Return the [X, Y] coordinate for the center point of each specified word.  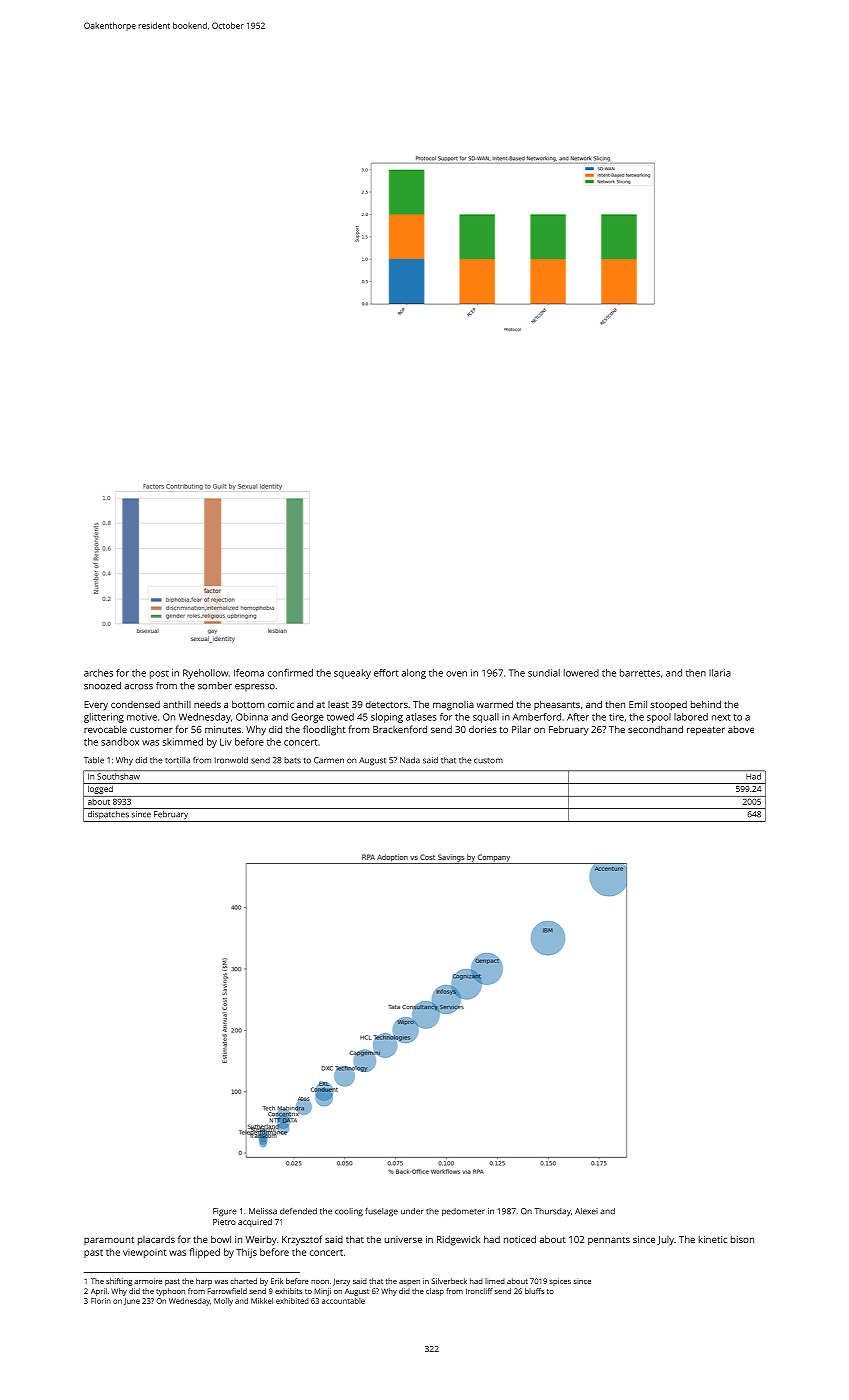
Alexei [586, 1211]
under [412, 1211]
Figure [225, 1212]
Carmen [329, 760]
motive [142, 717]
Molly [223, 1302]
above [741, 729]
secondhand [655, 729]
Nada [410, 760]
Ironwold [231, 760]
